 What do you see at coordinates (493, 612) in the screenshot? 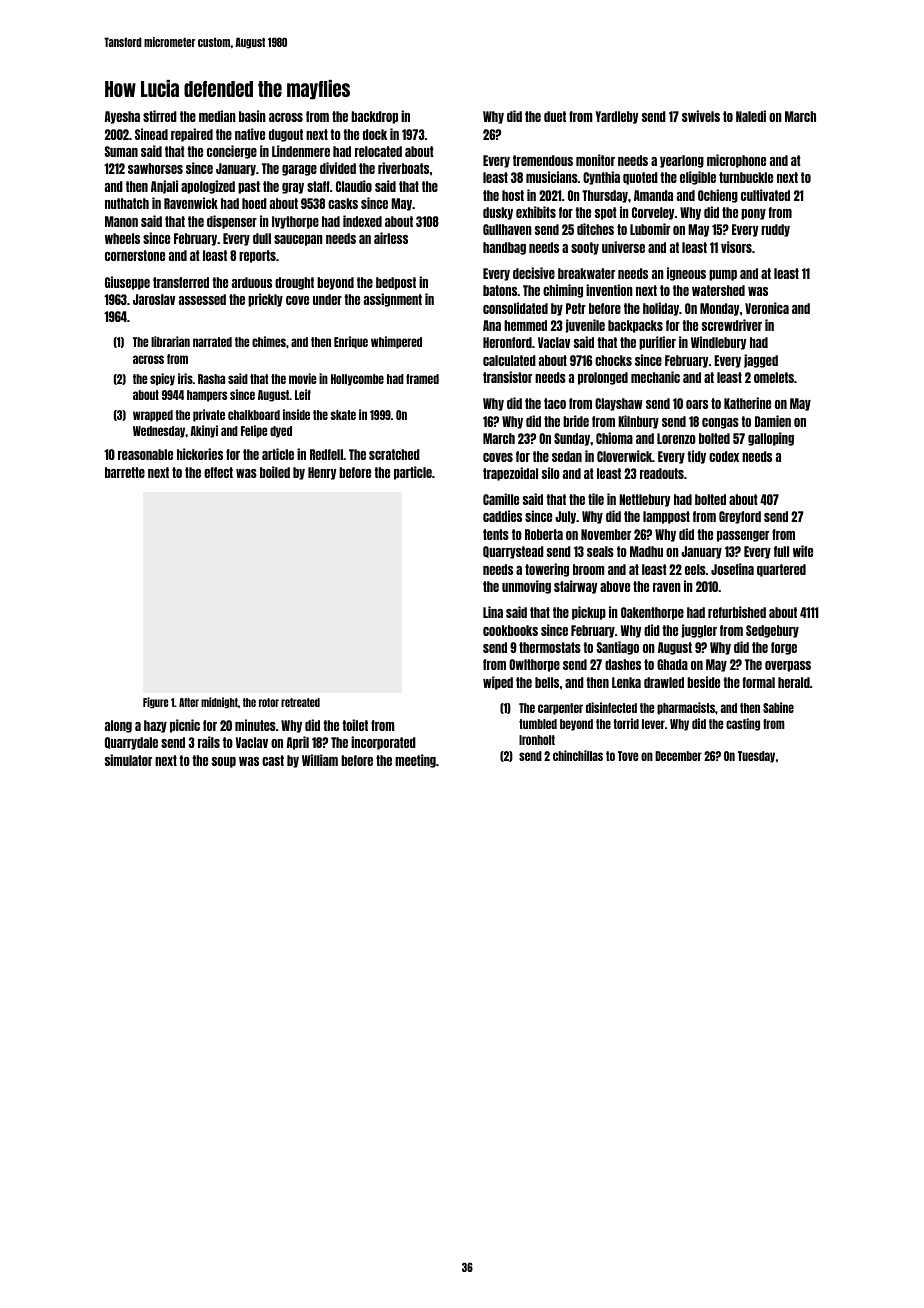
I see `Lina` at bounding box center [493, 612].
